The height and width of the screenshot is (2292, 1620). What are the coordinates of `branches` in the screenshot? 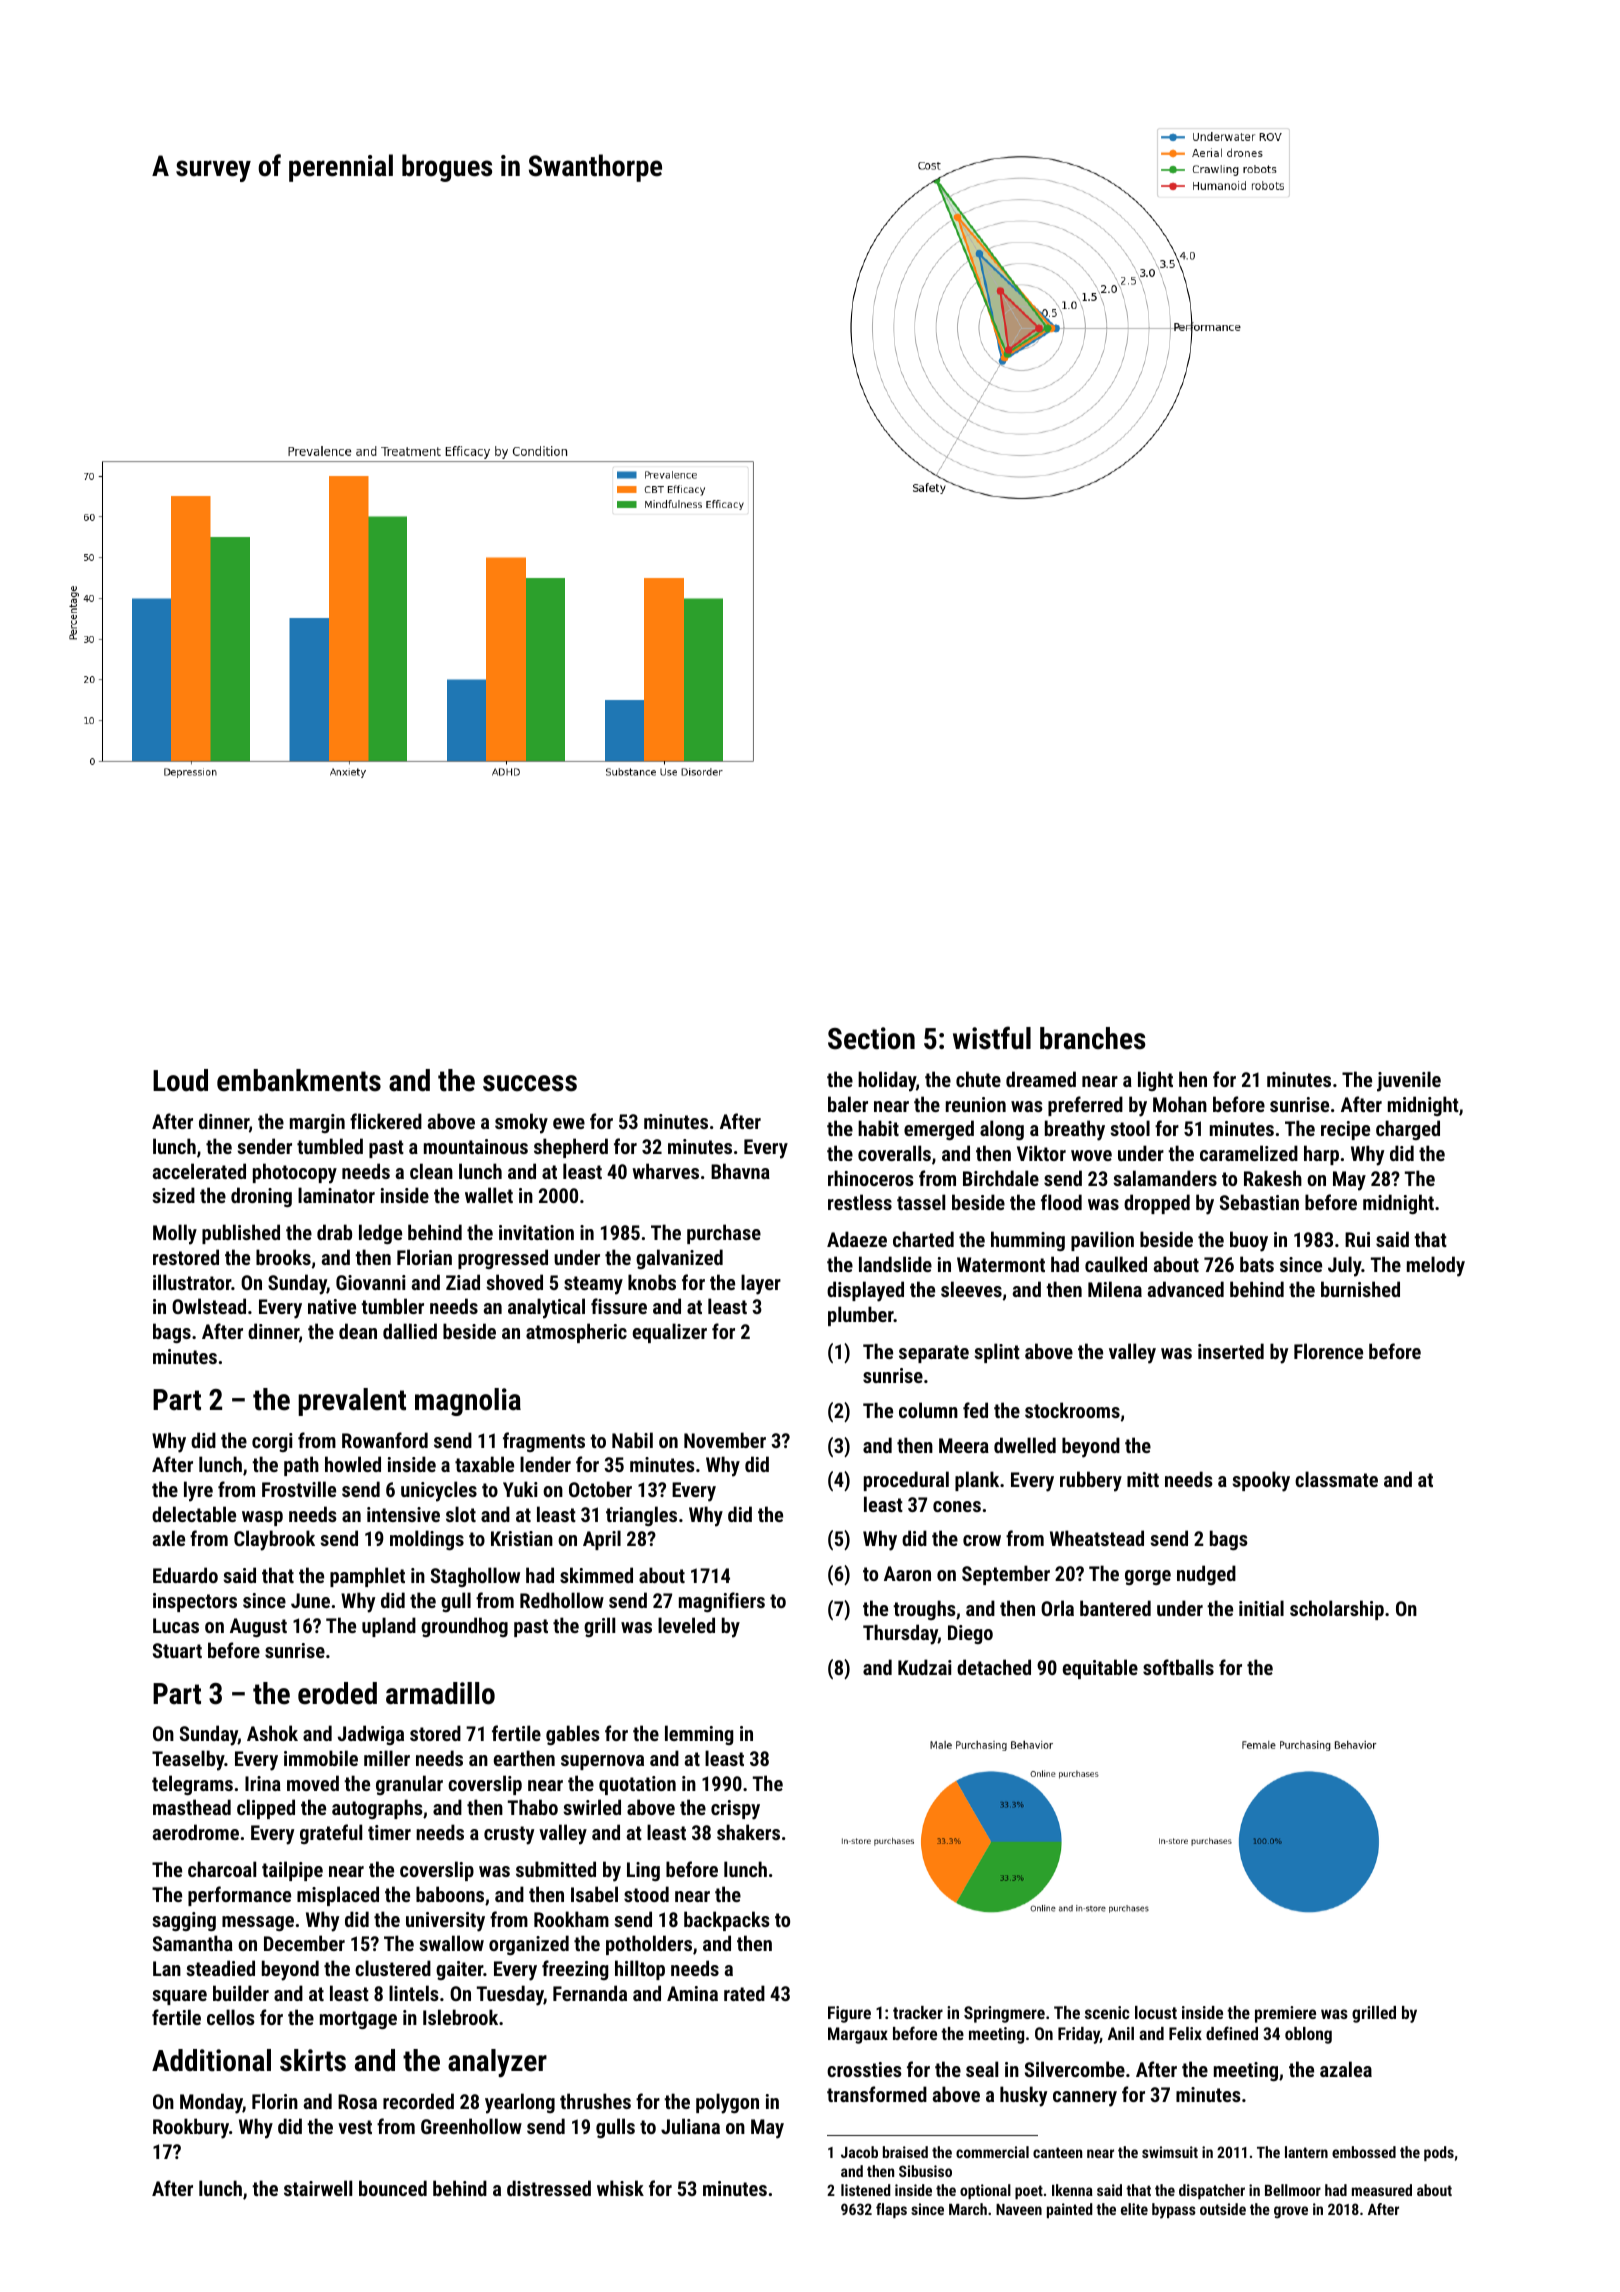 It's located at (1093, 1038).
